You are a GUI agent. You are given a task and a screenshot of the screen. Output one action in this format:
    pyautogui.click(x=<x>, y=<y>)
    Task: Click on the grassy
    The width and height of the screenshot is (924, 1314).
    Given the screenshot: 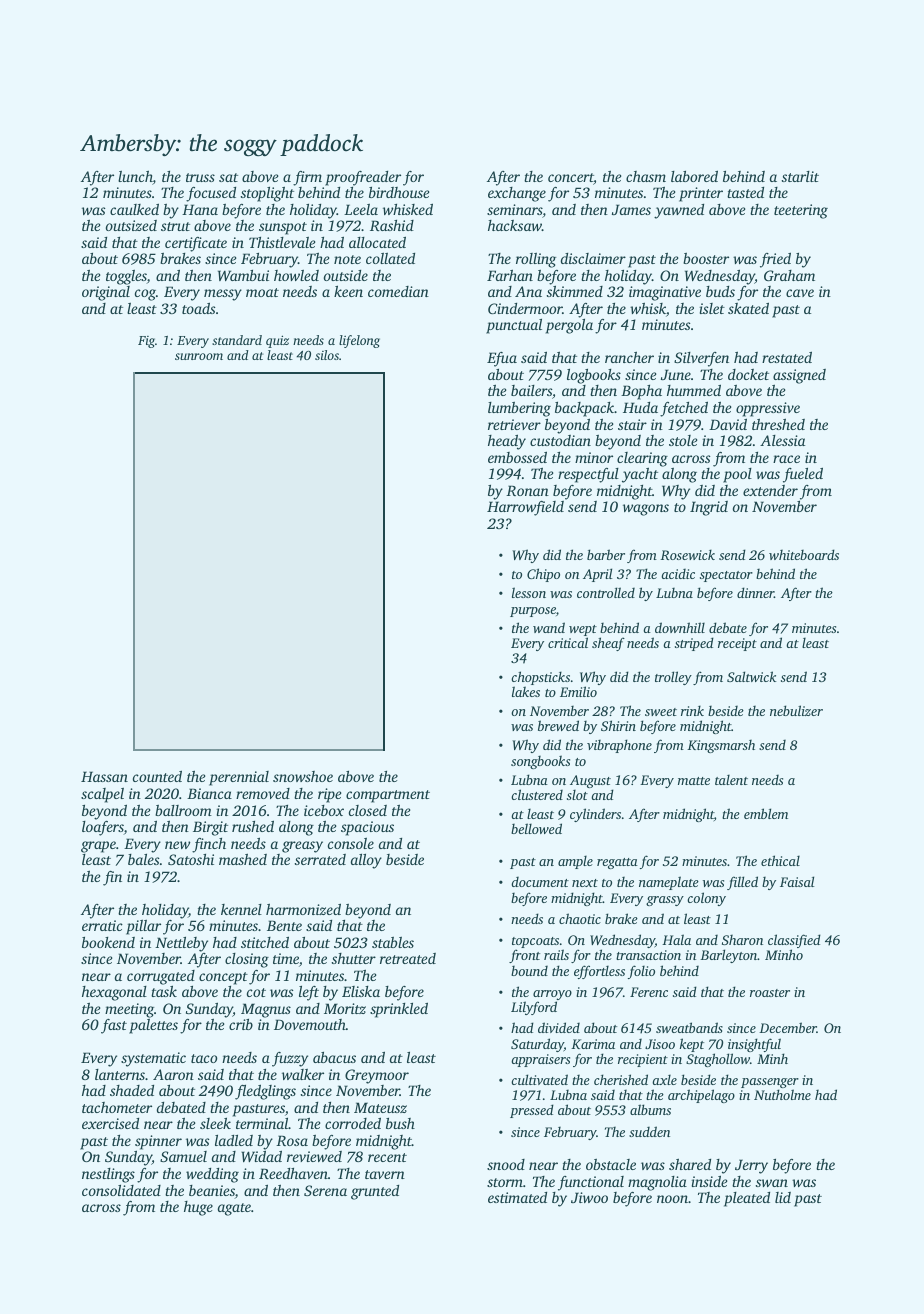 What is the action you would take?
    pyautogui.click(x=665, y=901)
